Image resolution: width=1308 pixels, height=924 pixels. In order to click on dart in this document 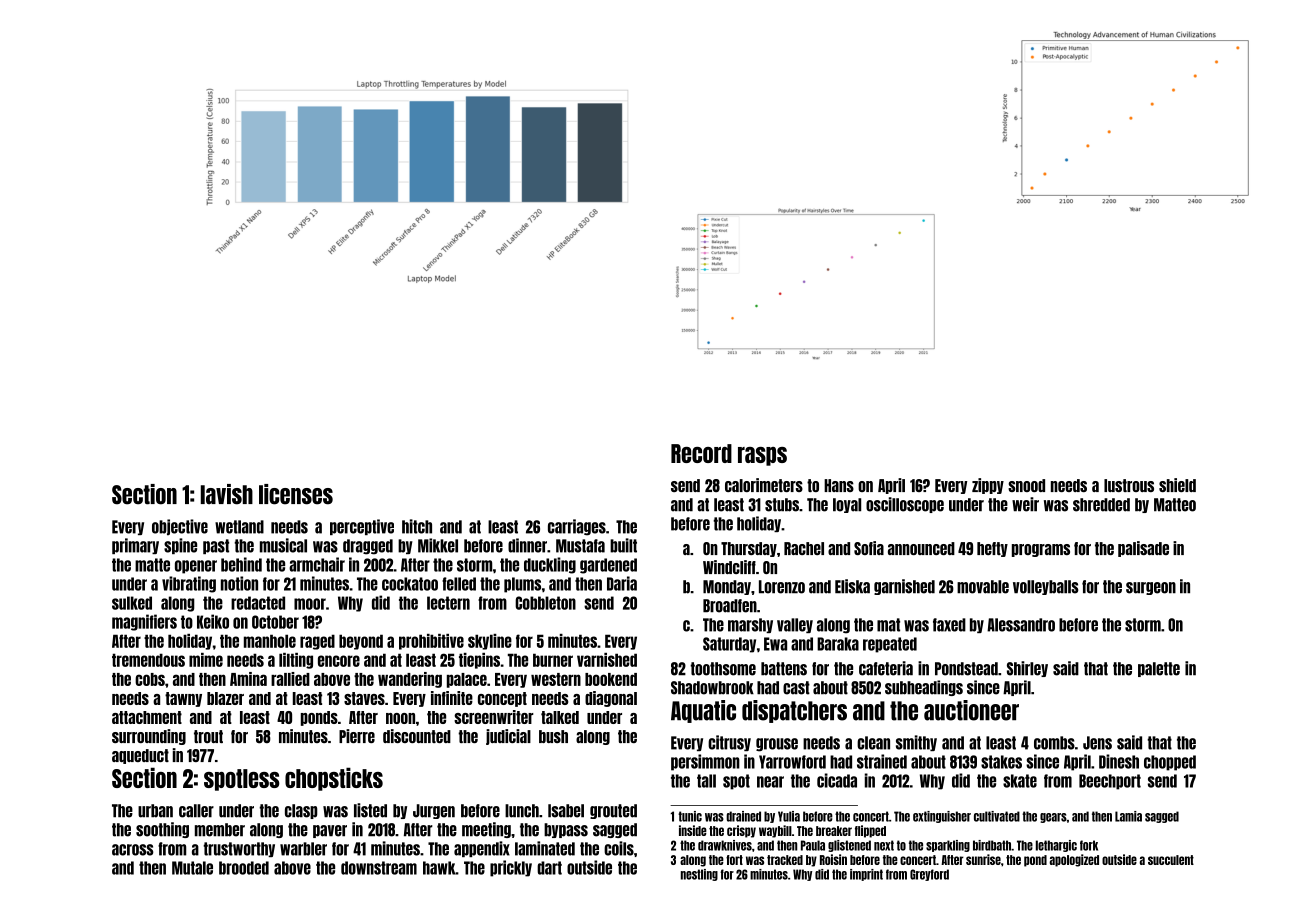, I will do `click(549, 868)`.
